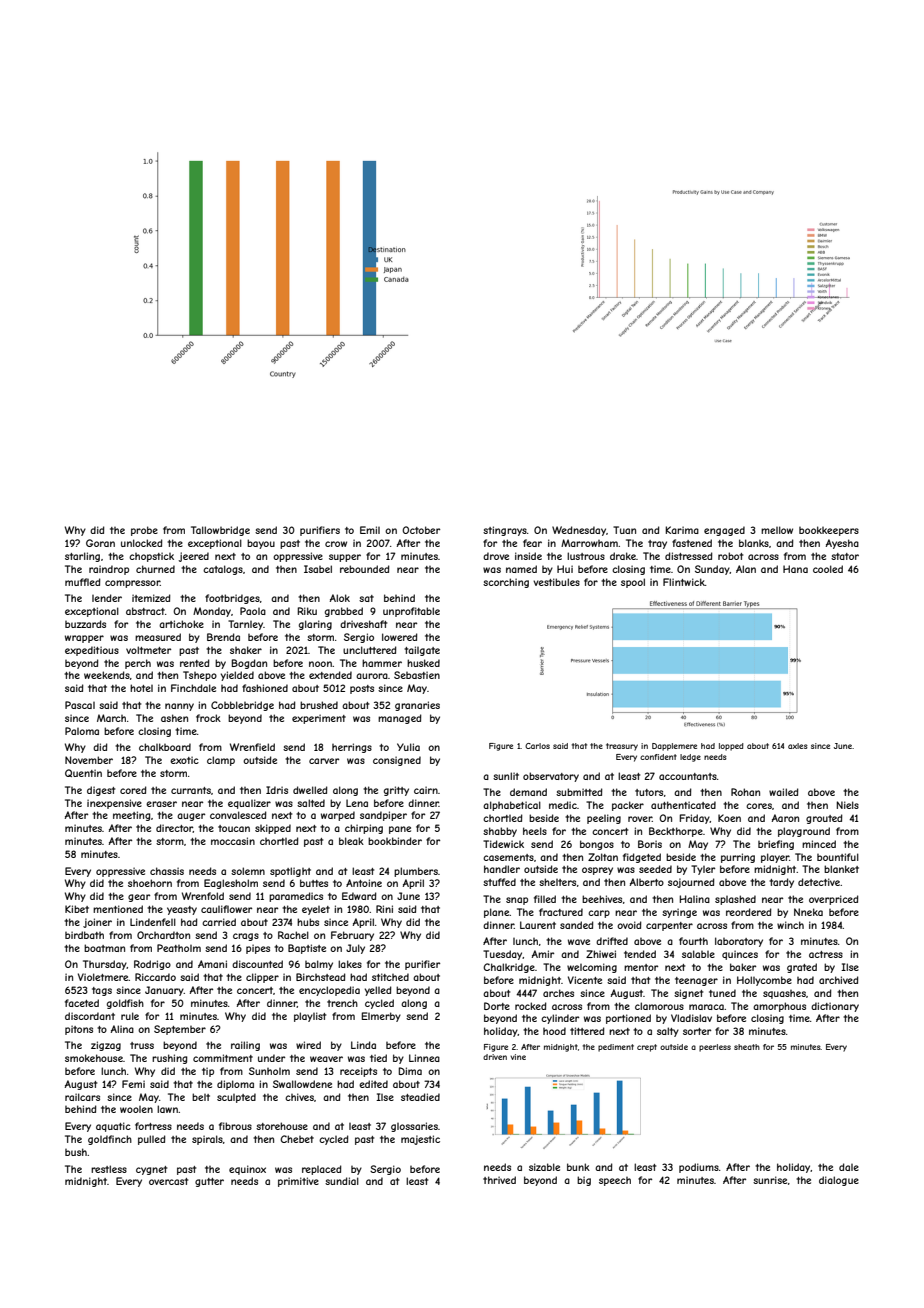  Describe the element at coordinates (715, 1048) in the page. I see `peerless` at that location.
